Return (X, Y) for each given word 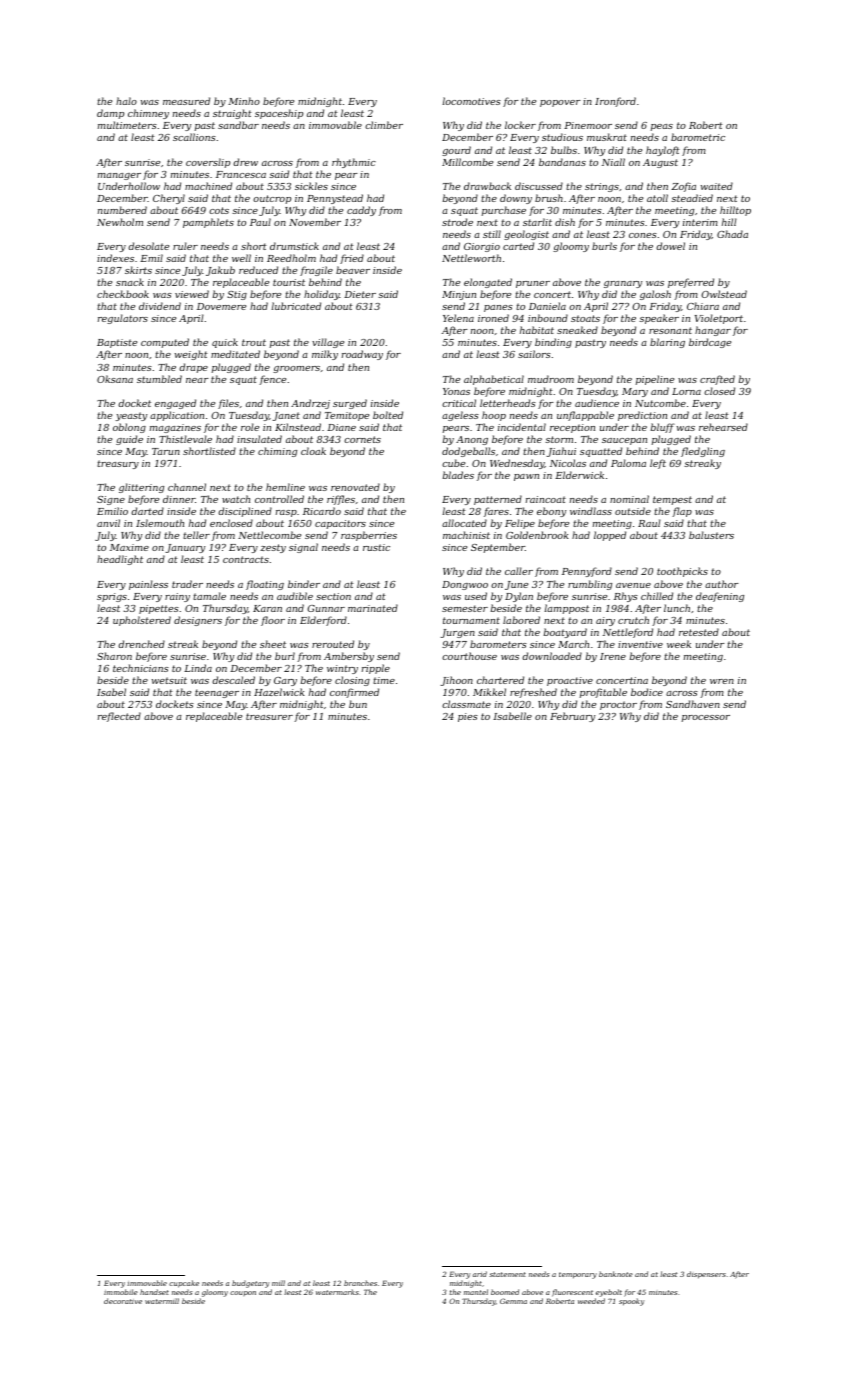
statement (507, 1274)
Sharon (114, 656)
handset (154, 1292)
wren (722, 681)
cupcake (184, 1284)
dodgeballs (468, 452)
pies (468, 717)
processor (706, 718)
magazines (175, 428)
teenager (217, 693)
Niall (613, 162)
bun (358, 704)
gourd (456, 151)
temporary (578, 1275)
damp (110, 114)
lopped (610, 536)
